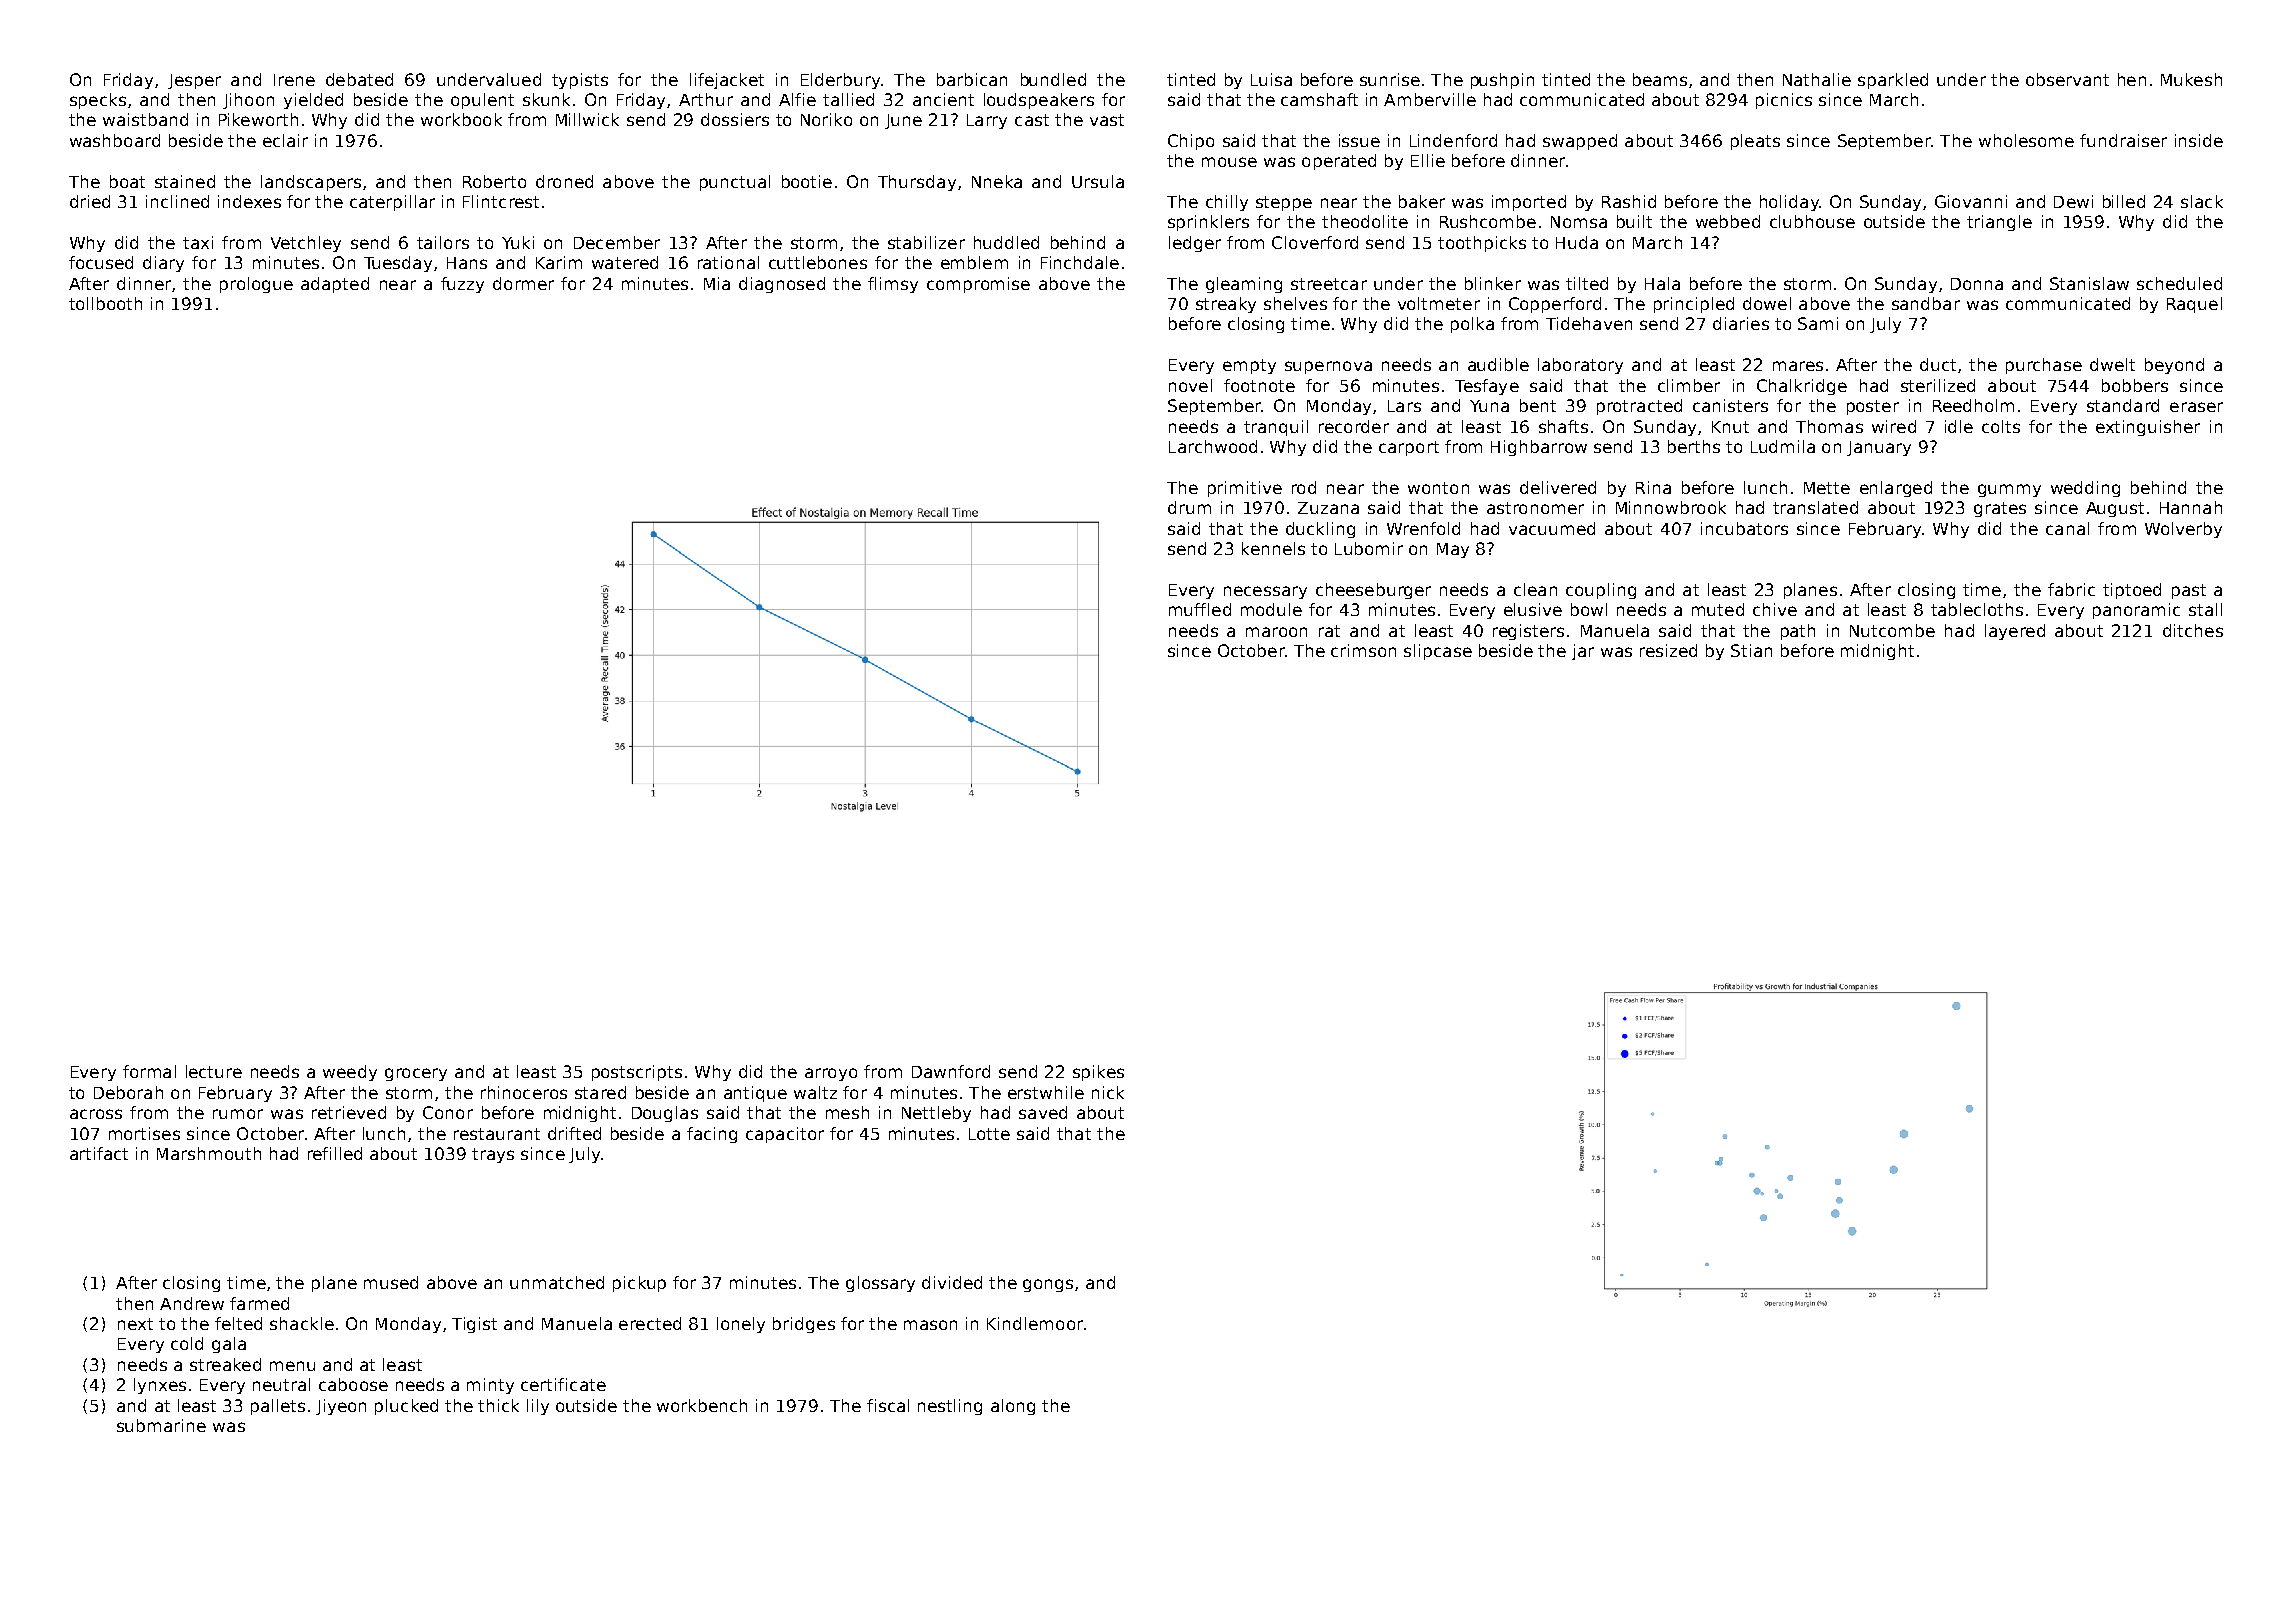  Describe the element at coordinates (1926, 303) in the screenshot. I see `sandbar` at that location.
